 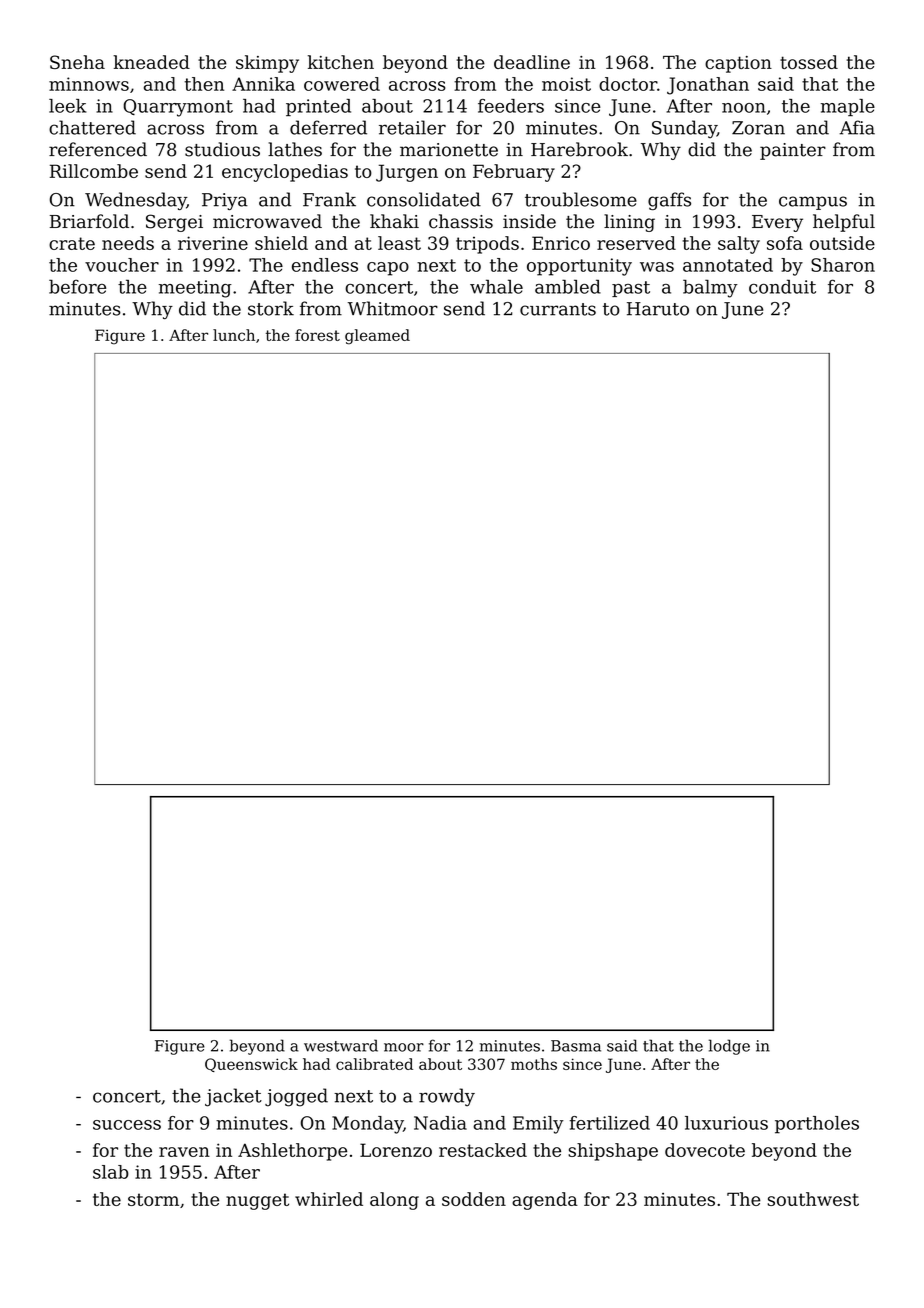 I want to click on then, so click(x=204, y=84).
